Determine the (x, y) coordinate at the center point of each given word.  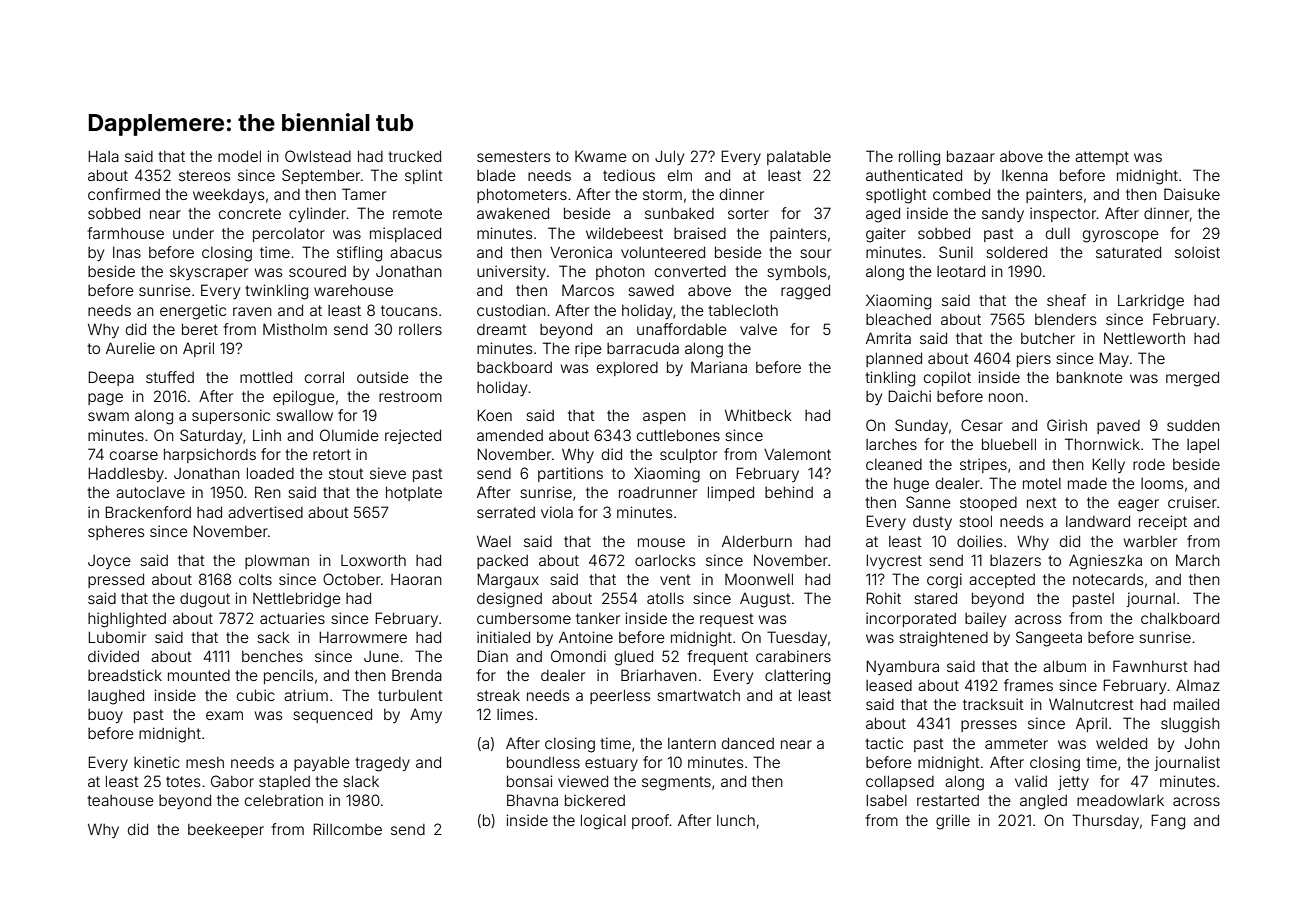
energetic (193, 312)
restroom (410, 396)
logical (603, 822)
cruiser (1192, 502)
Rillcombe (347, 829)
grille (953, 822)
